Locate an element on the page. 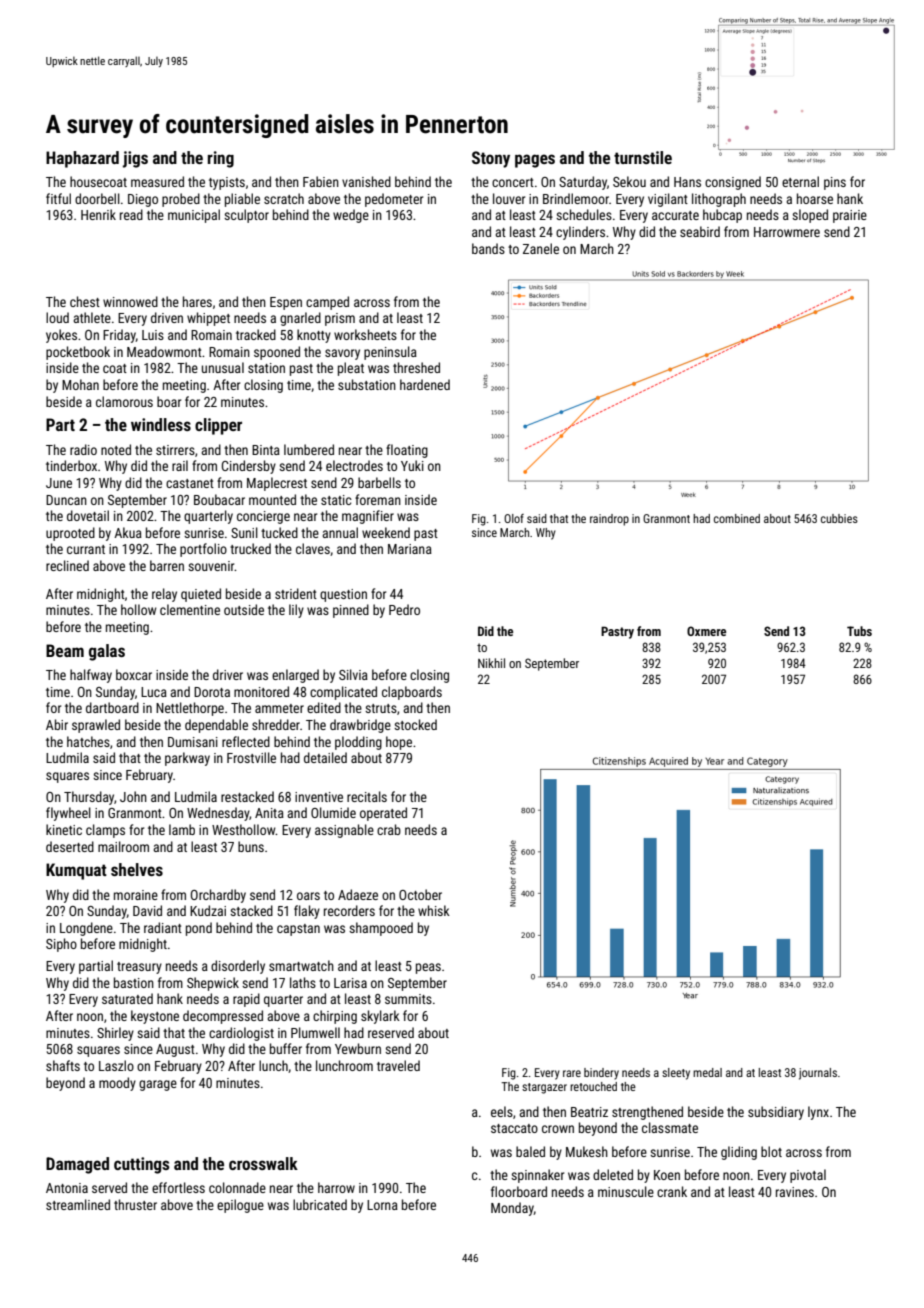  Olumide is located at coordinates (333, 812).
